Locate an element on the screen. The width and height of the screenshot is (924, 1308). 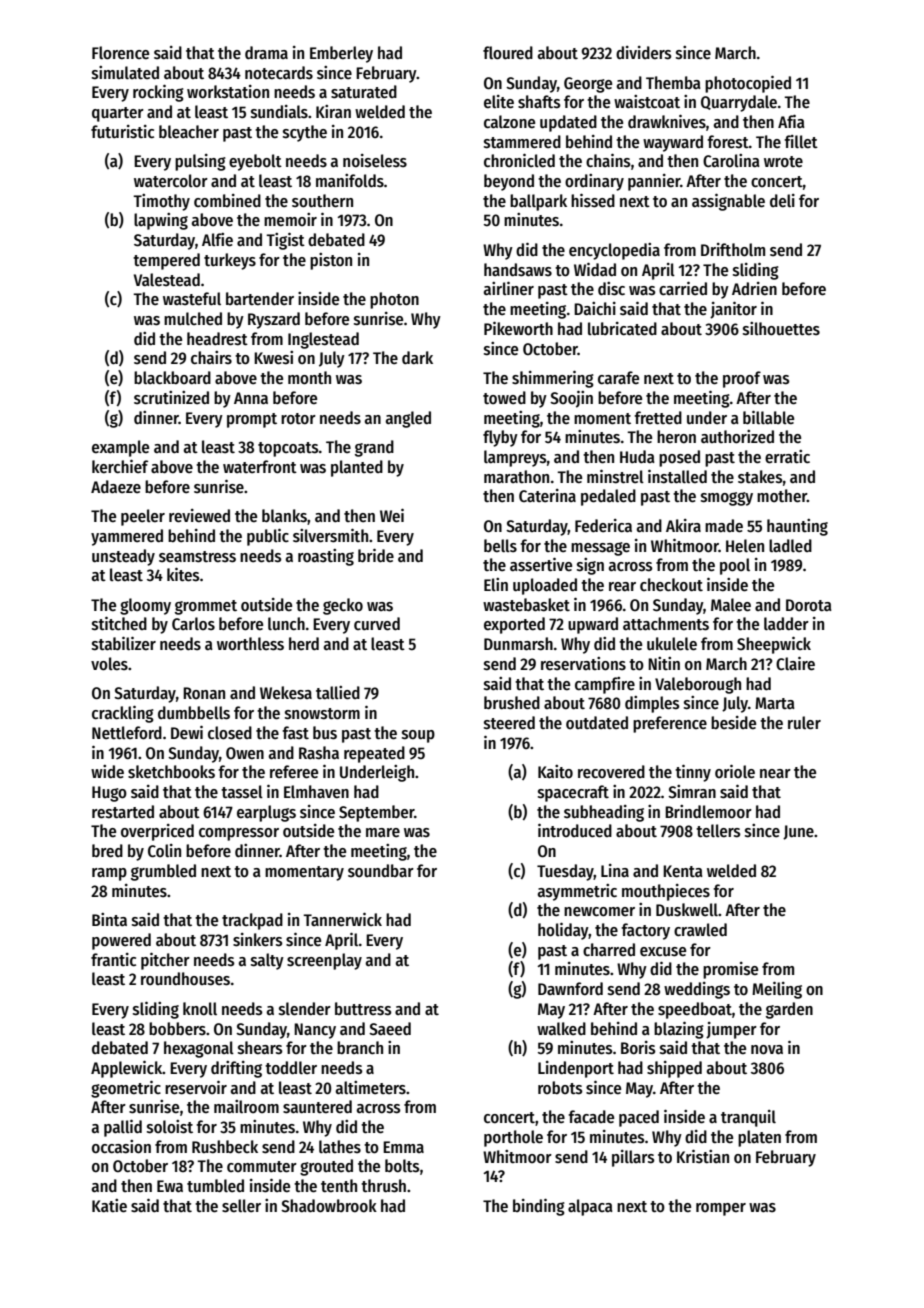
memoir is located at coordinates (290, 220).
